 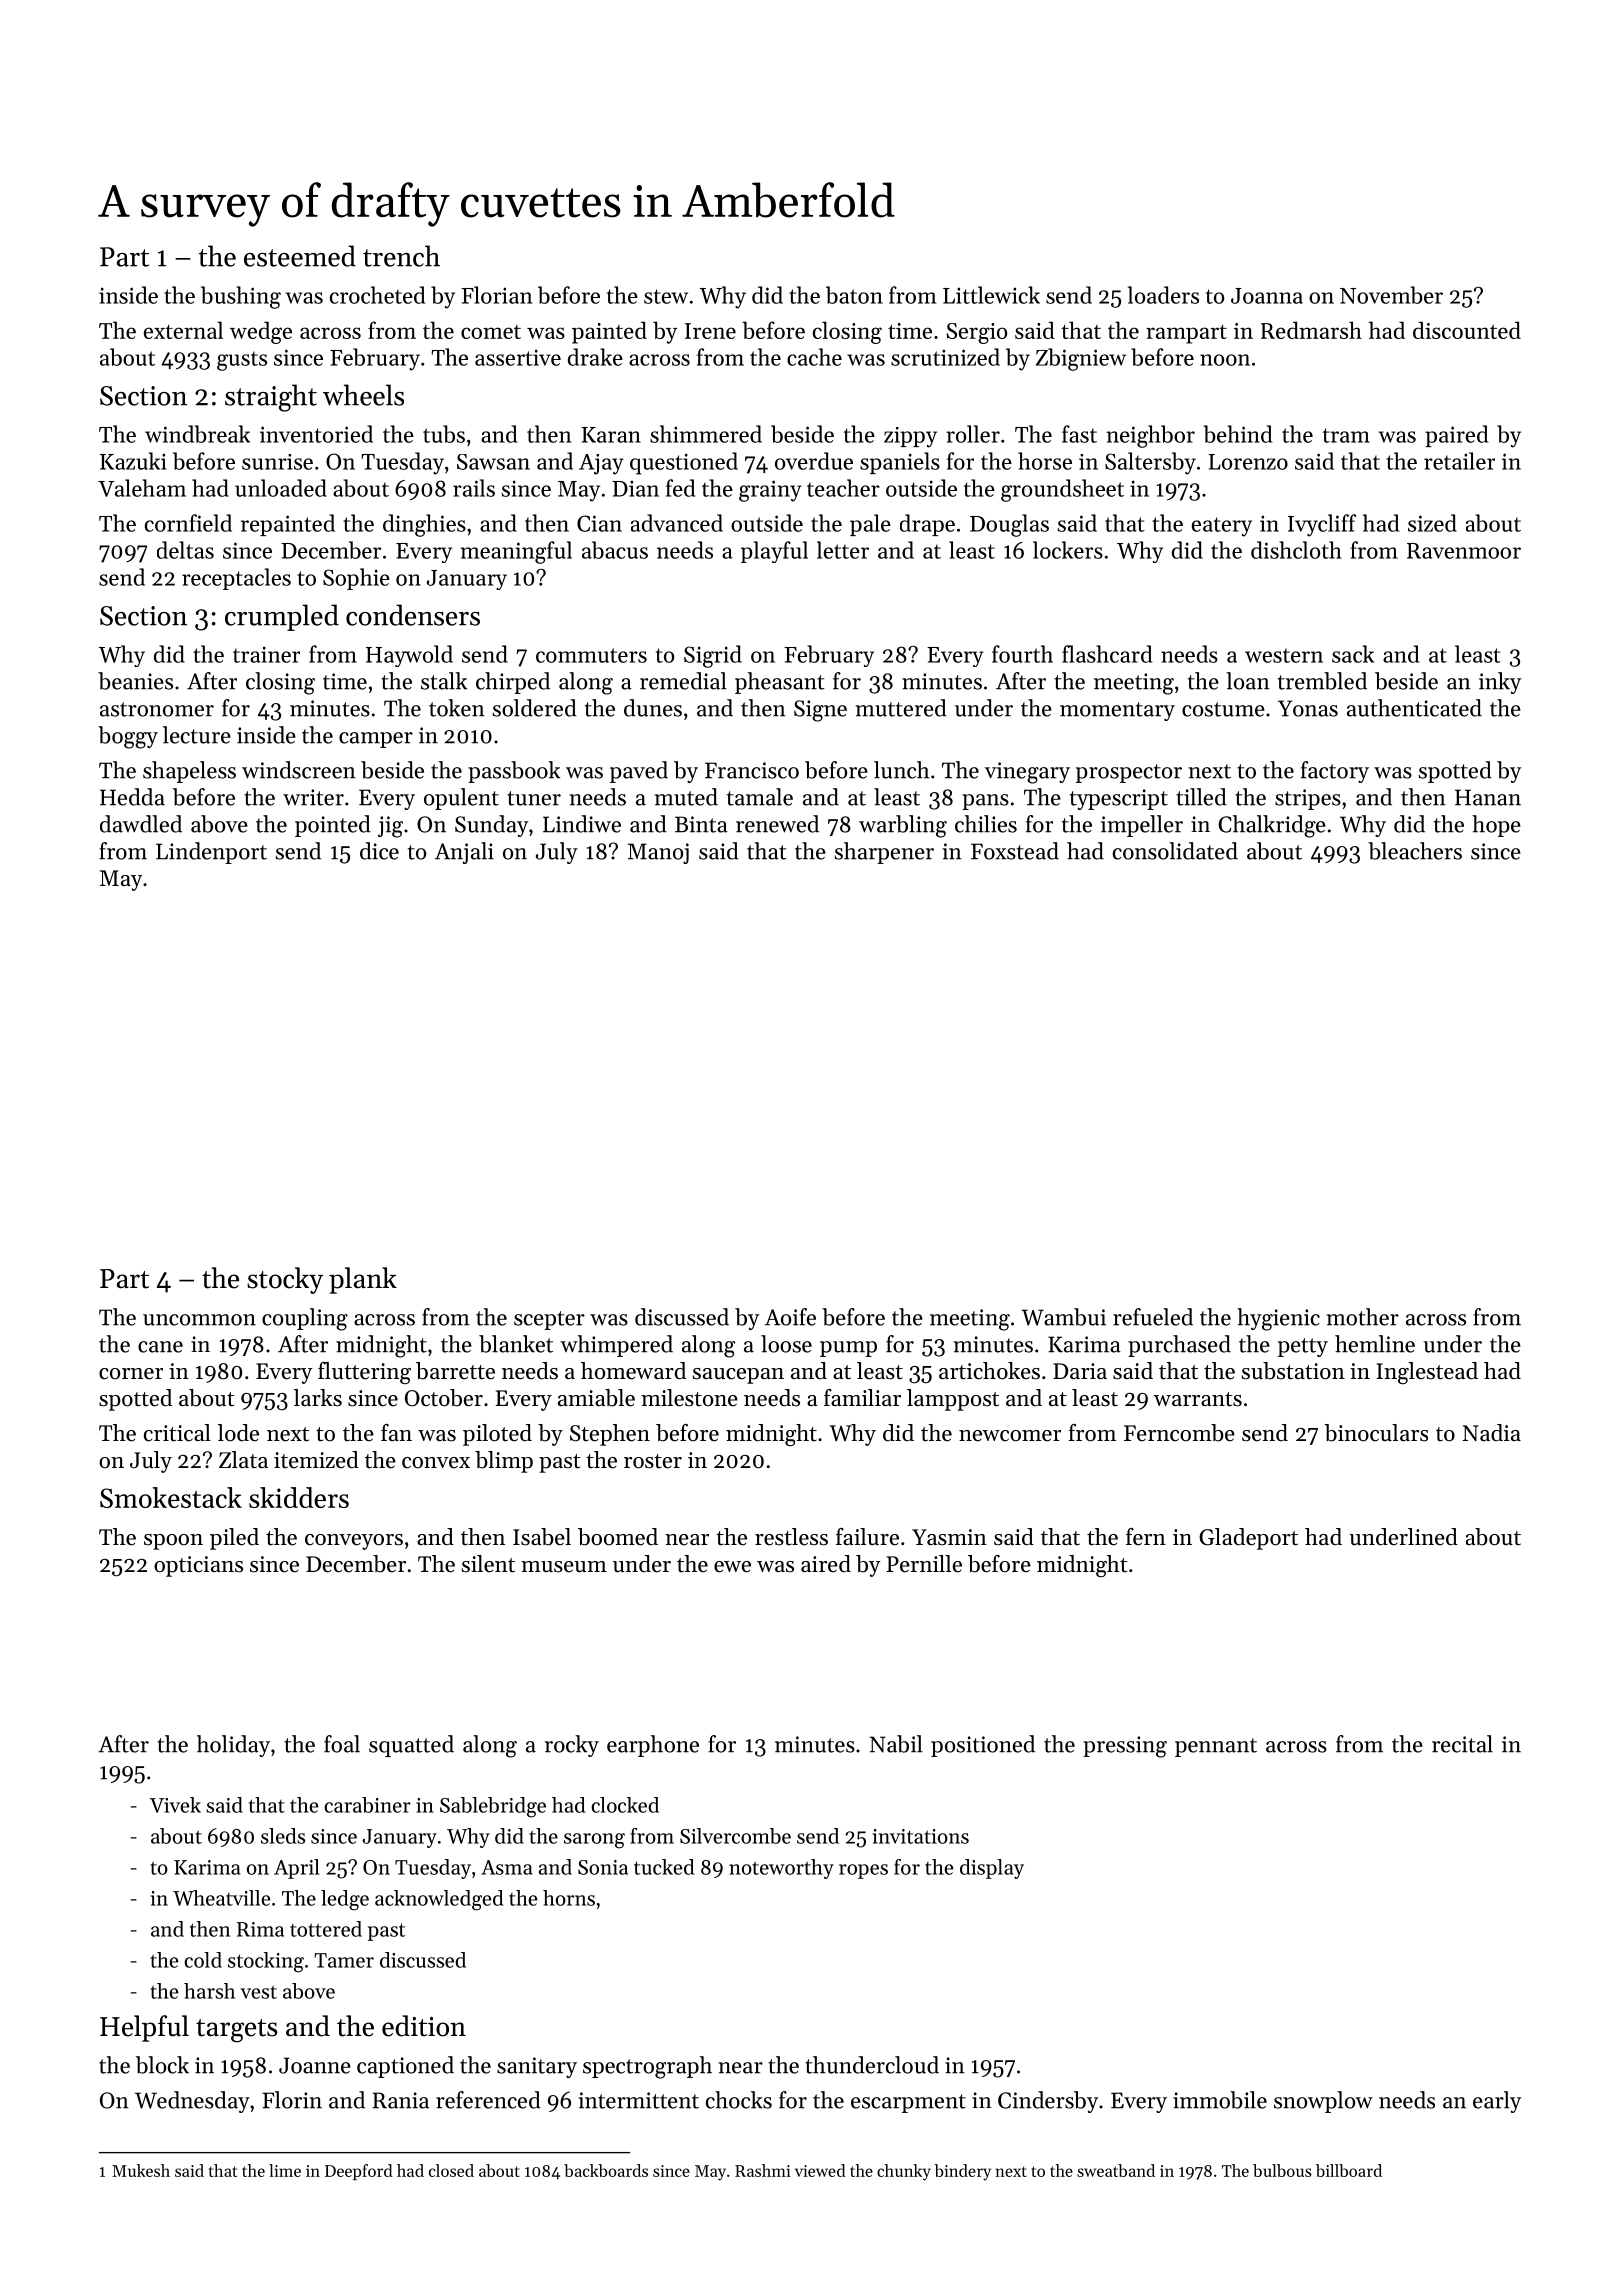 I want to click on sleds, so click(x=283, y=1836).
